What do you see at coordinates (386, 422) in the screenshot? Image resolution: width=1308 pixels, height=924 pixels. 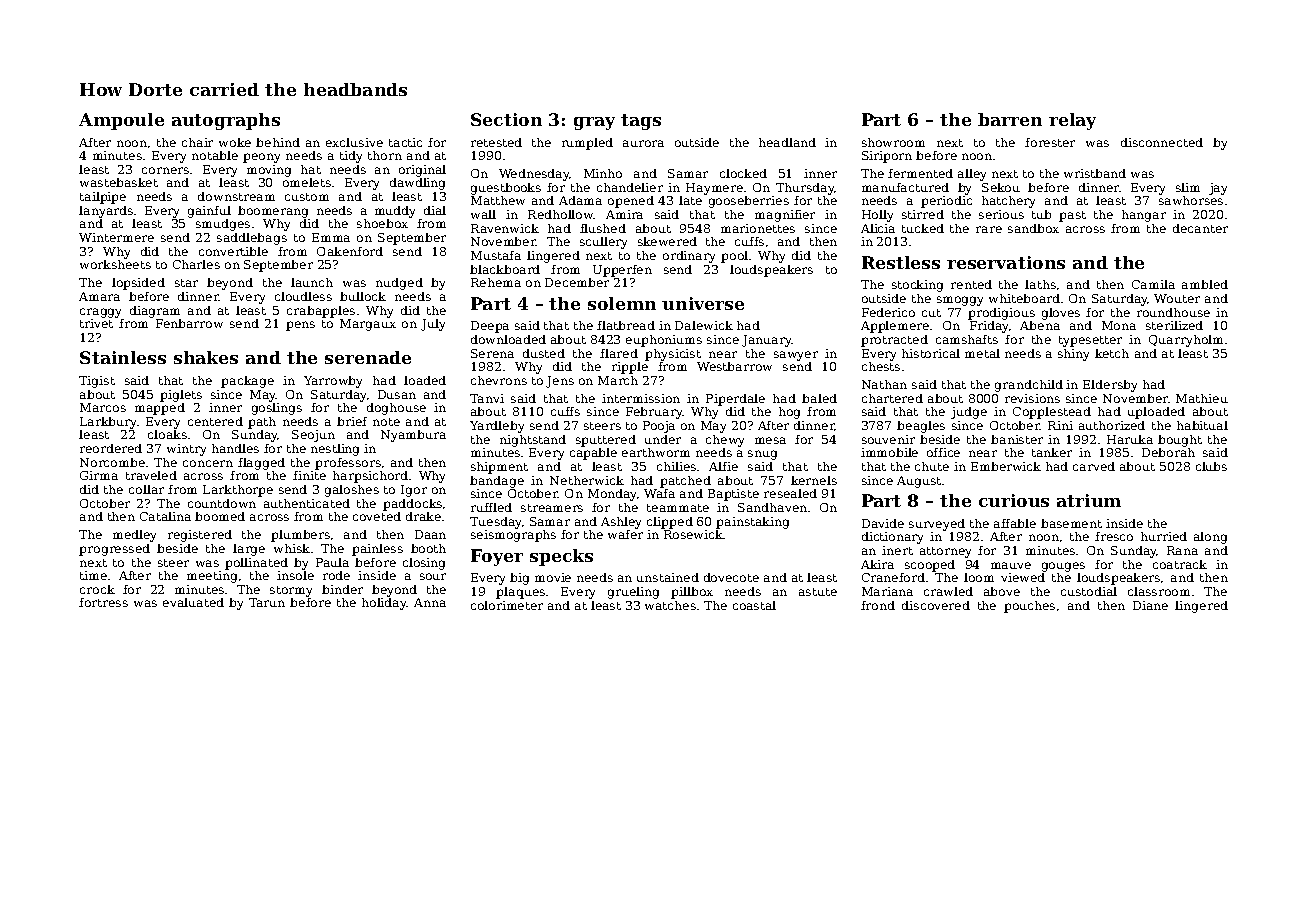 I see `note` at bounding box center [386, 422].
